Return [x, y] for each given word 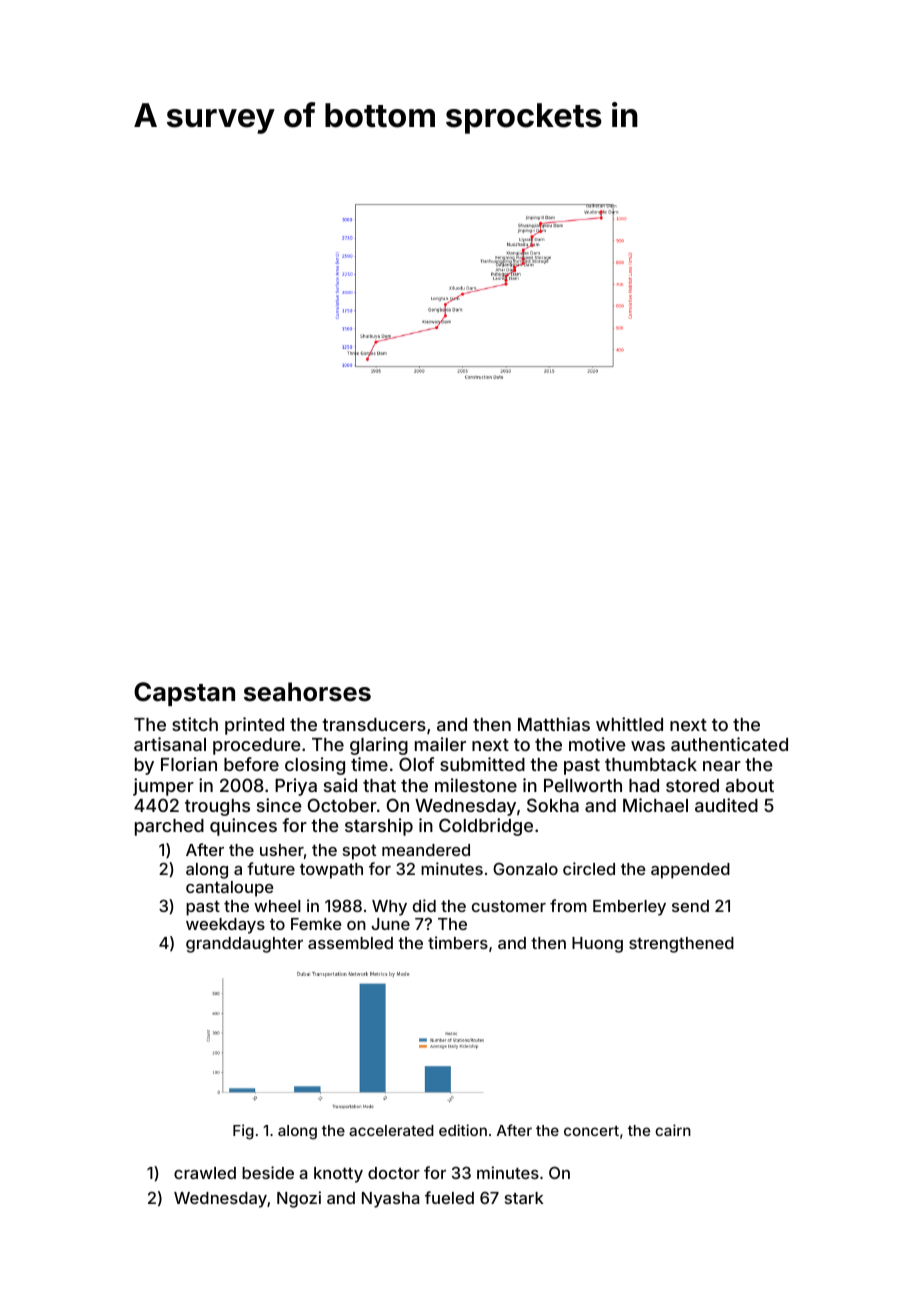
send [690, 906]
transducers [374, 724]
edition [463, 1130]
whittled [629, 724]
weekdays [225, 926]
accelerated [391, 1130]
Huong [597, 945]
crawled [205, 1173]
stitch [195, 724]
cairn [673, 1130]
